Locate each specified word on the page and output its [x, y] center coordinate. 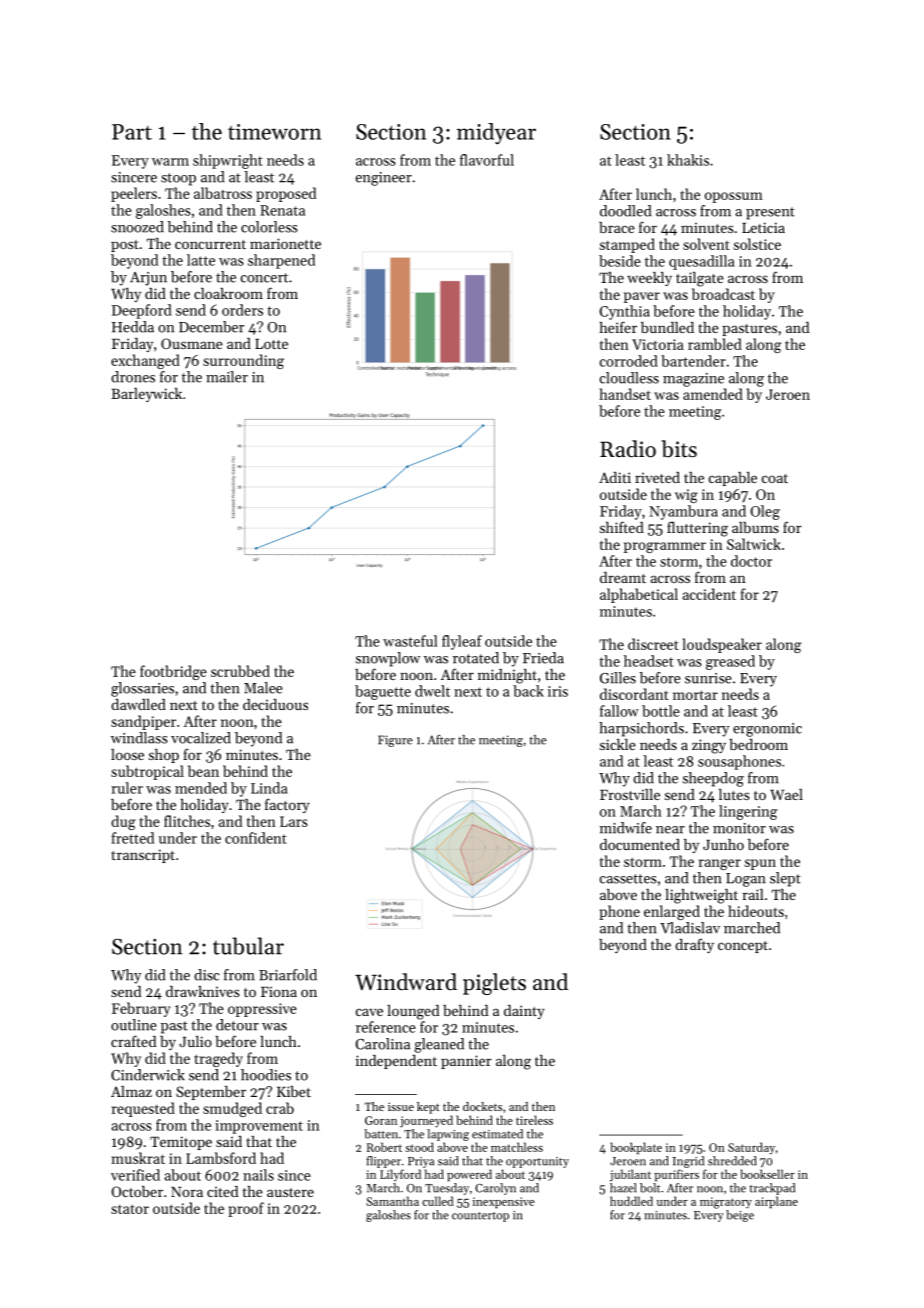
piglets [494, 984]
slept [785, 879]
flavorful [487, 160]
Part [132, 132]
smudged [232, 1109]
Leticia [763, 227]
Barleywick [146, 395]
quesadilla [701, 262]
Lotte [271, 344]
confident [256, 838]
